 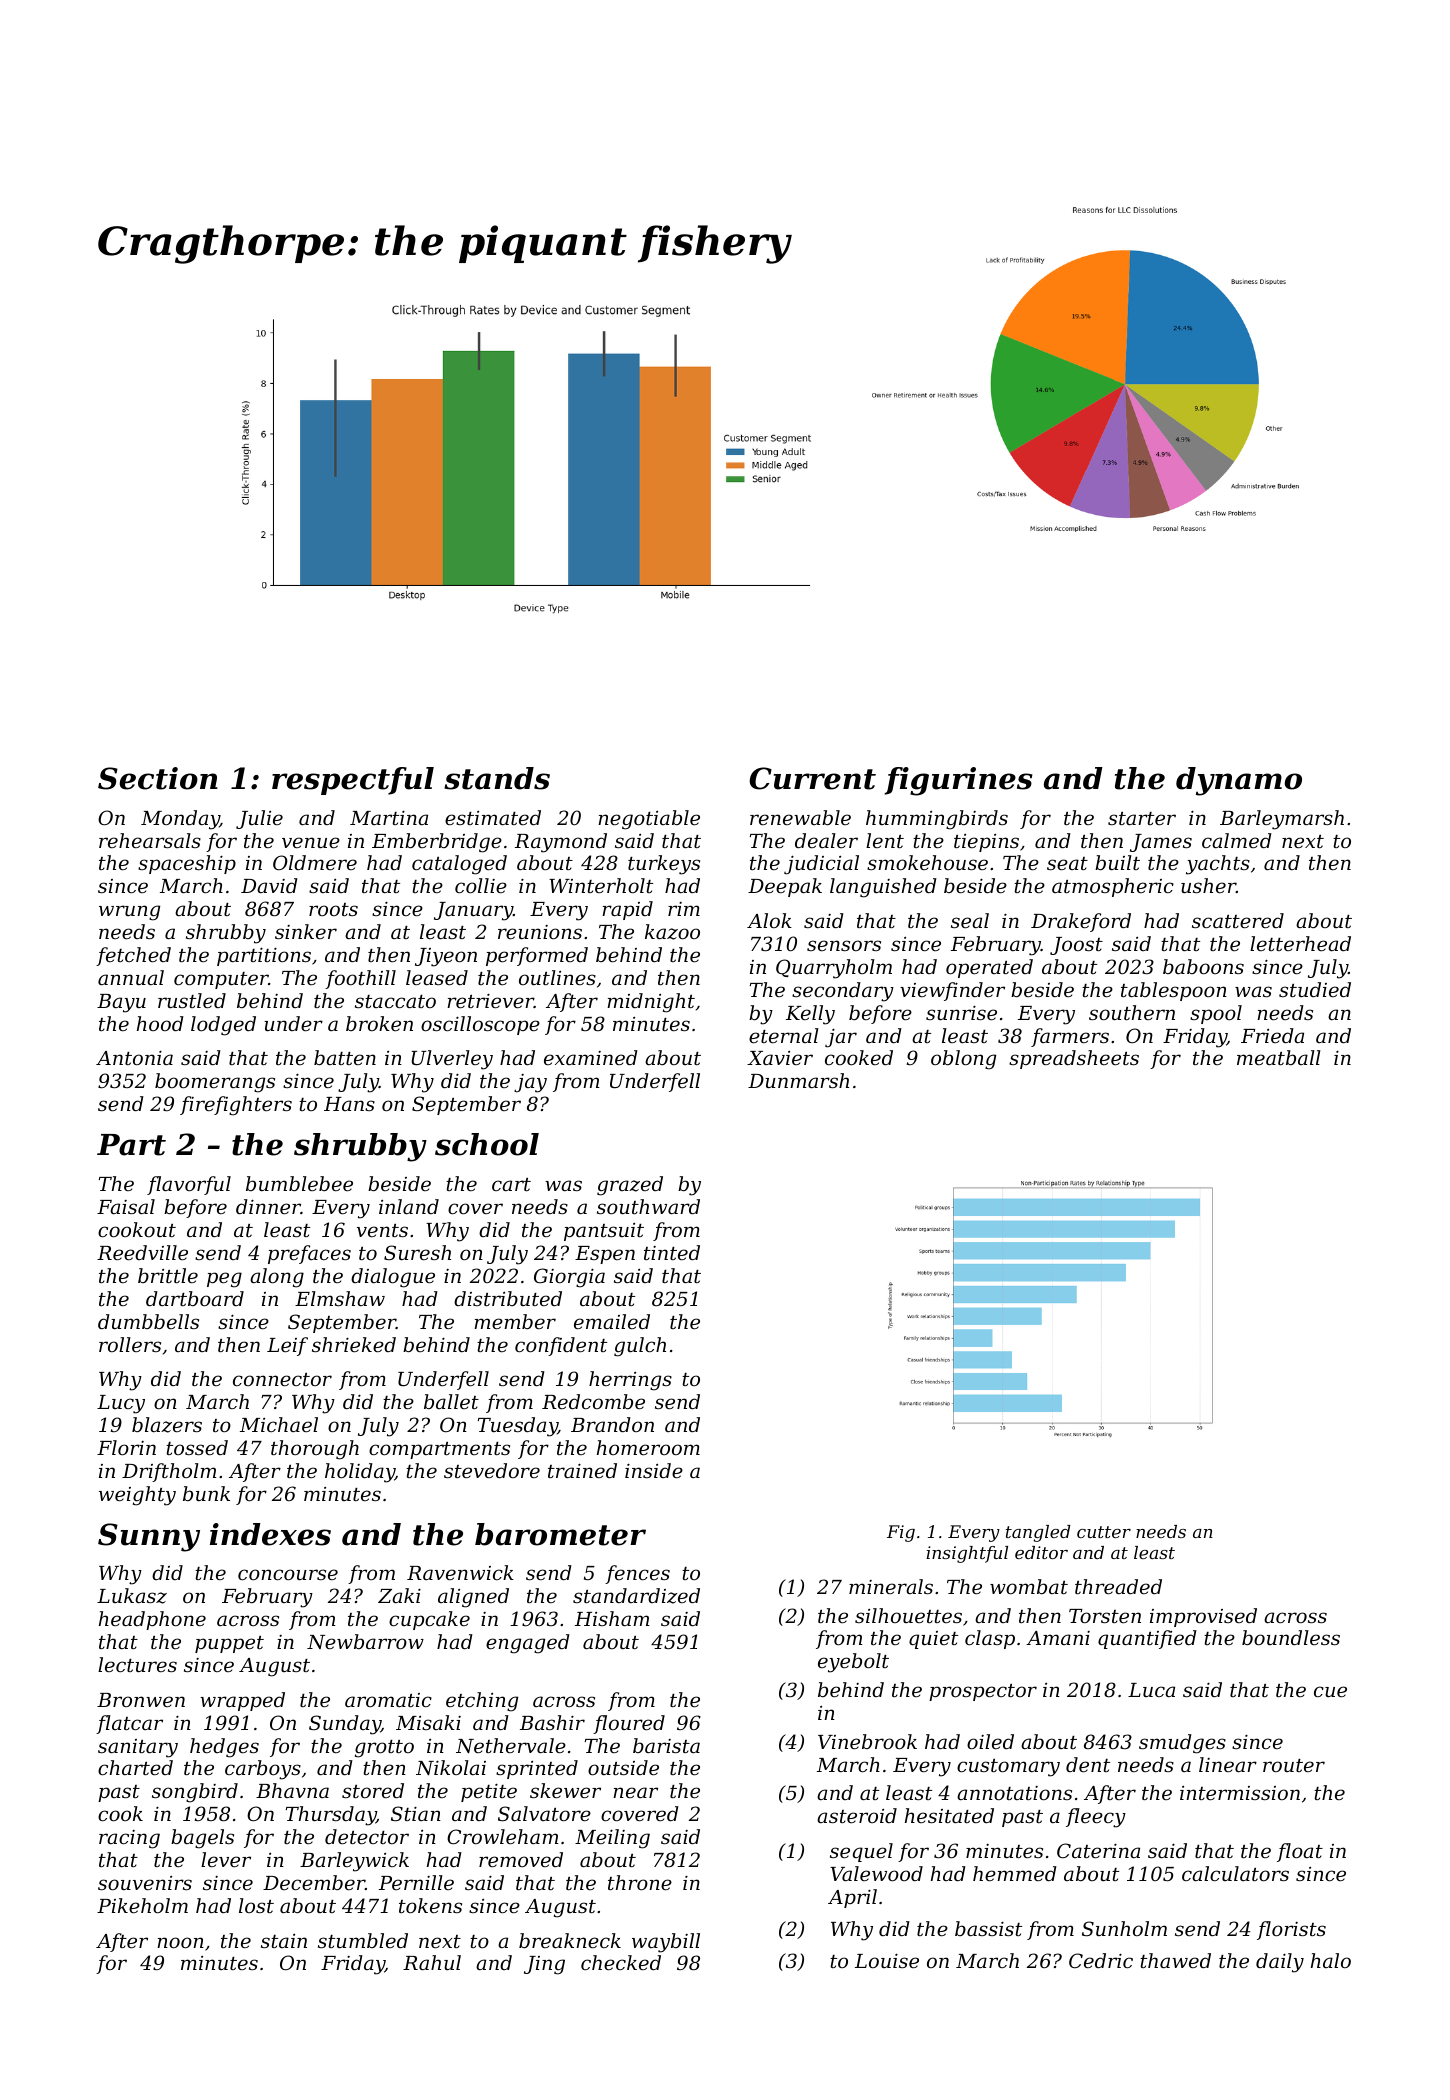 What do you see at coordinates (229, 1644) in the screenshot?
I see `puppet` at bounding box center [229, 1644].
